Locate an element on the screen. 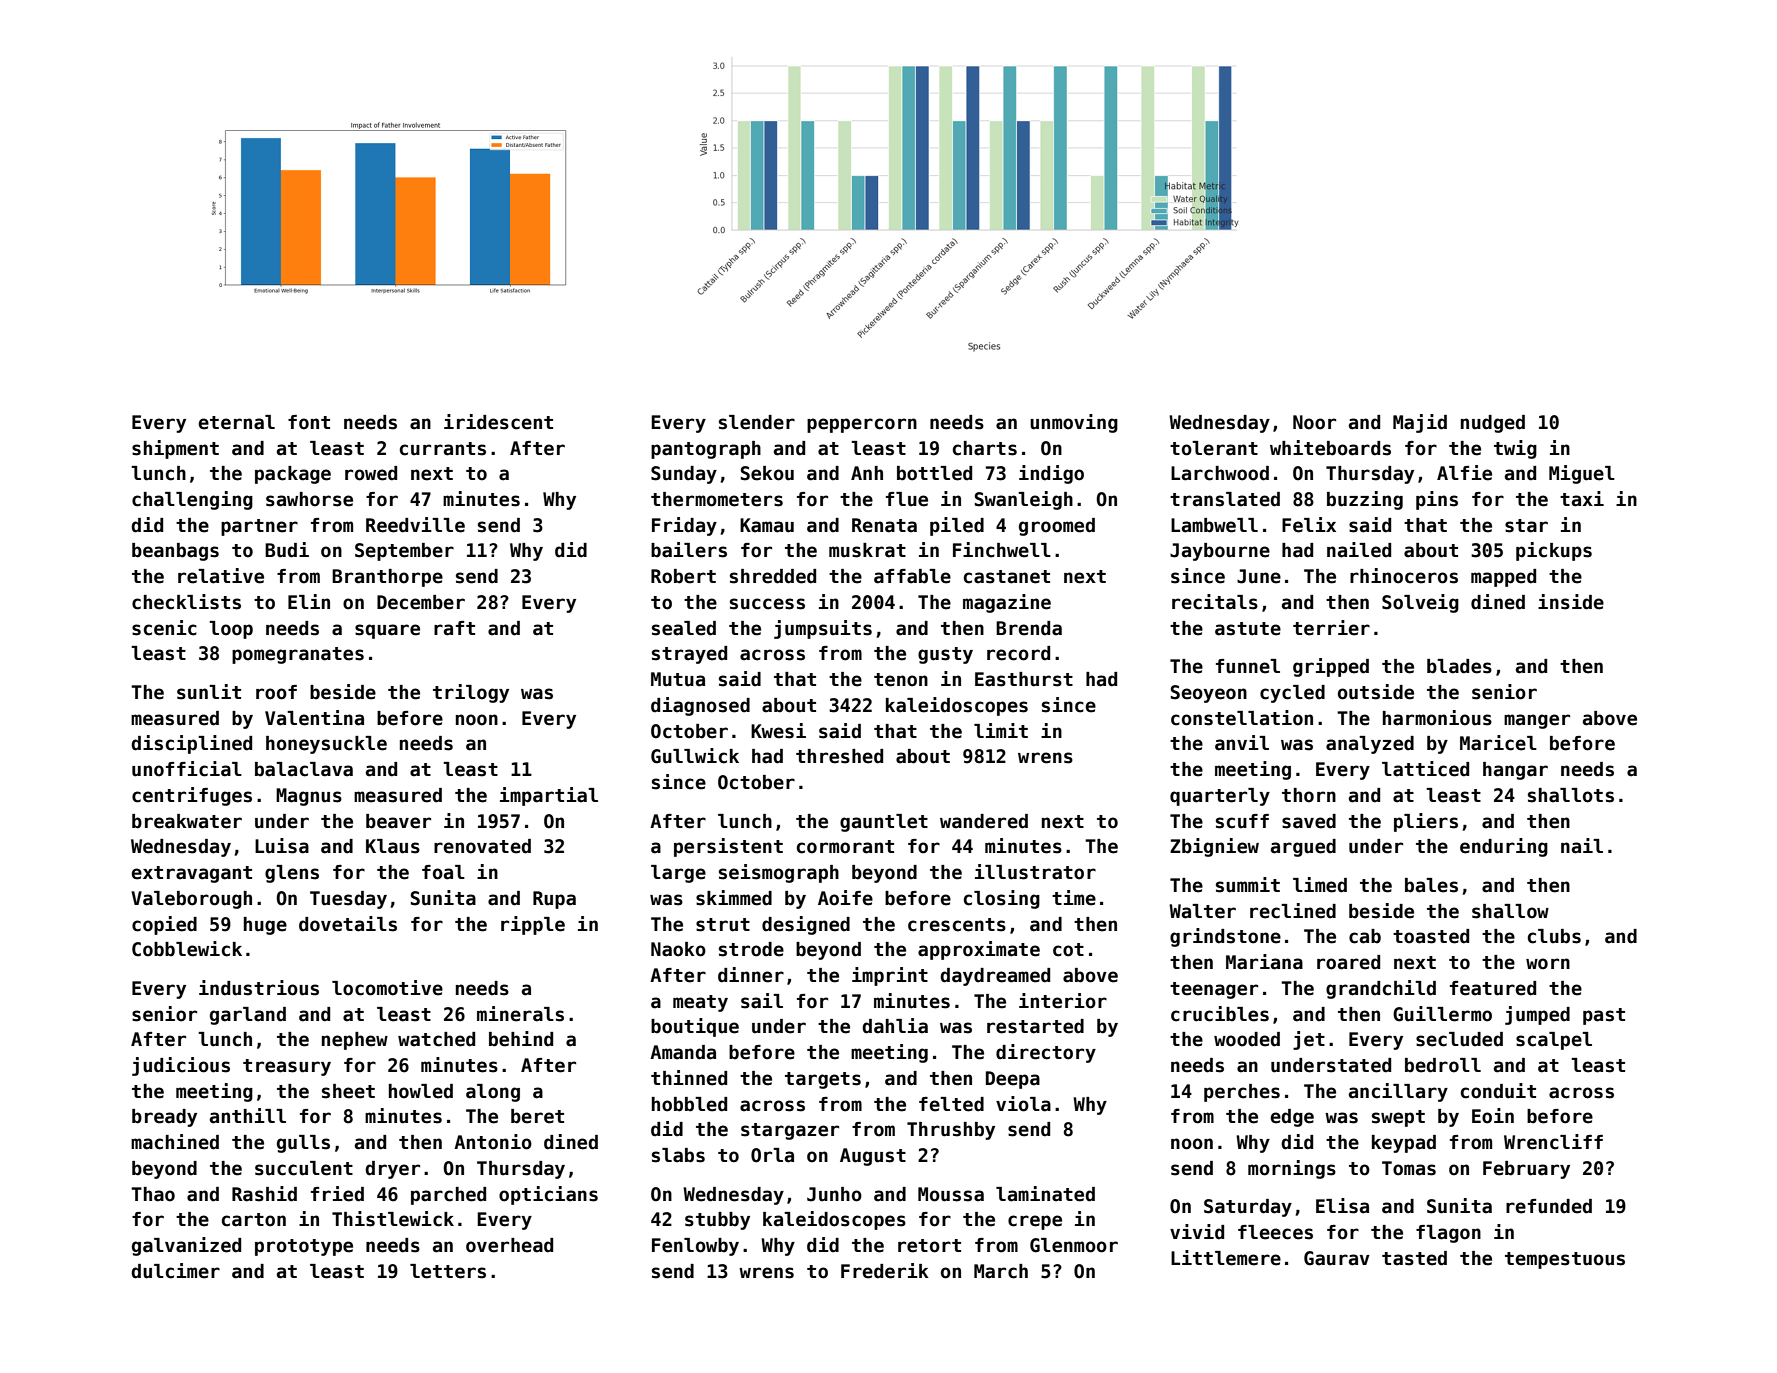 The image size is (1777, 1373). directory is located at coordinates (1046, 1053).
